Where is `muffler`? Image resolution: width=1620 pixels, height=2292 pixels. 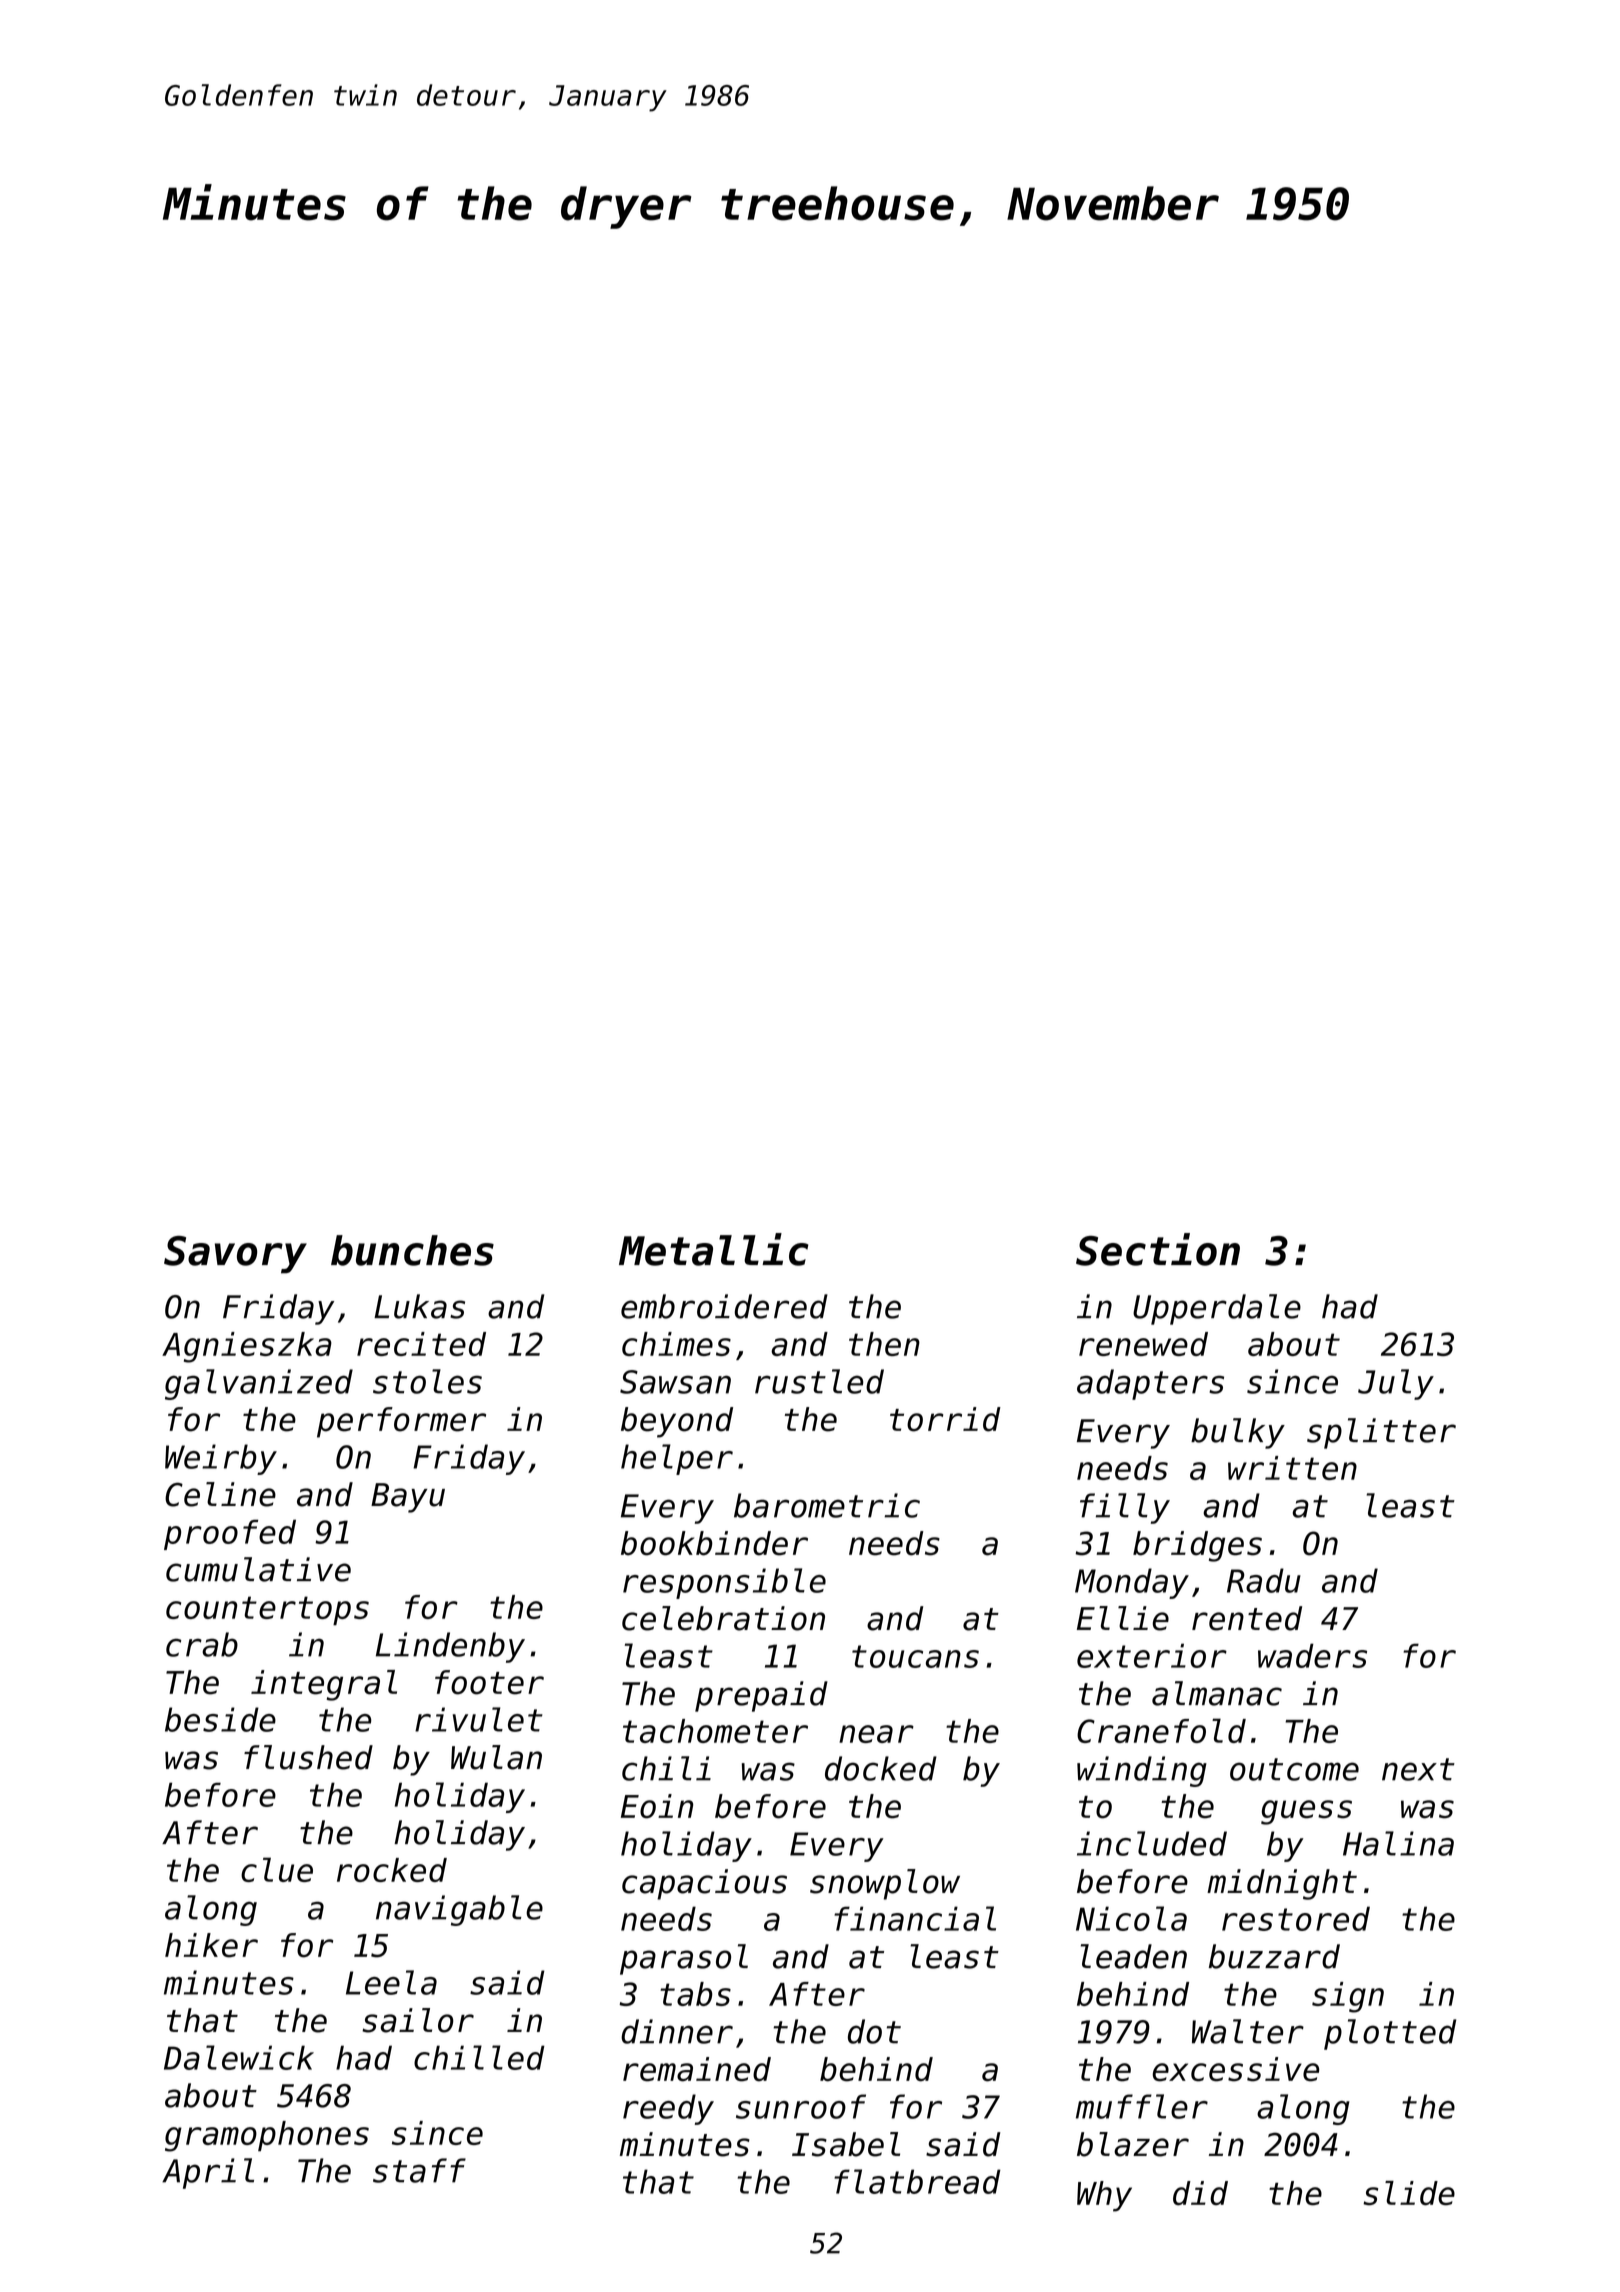
muffler is located at coordinates (1142, 2106).
